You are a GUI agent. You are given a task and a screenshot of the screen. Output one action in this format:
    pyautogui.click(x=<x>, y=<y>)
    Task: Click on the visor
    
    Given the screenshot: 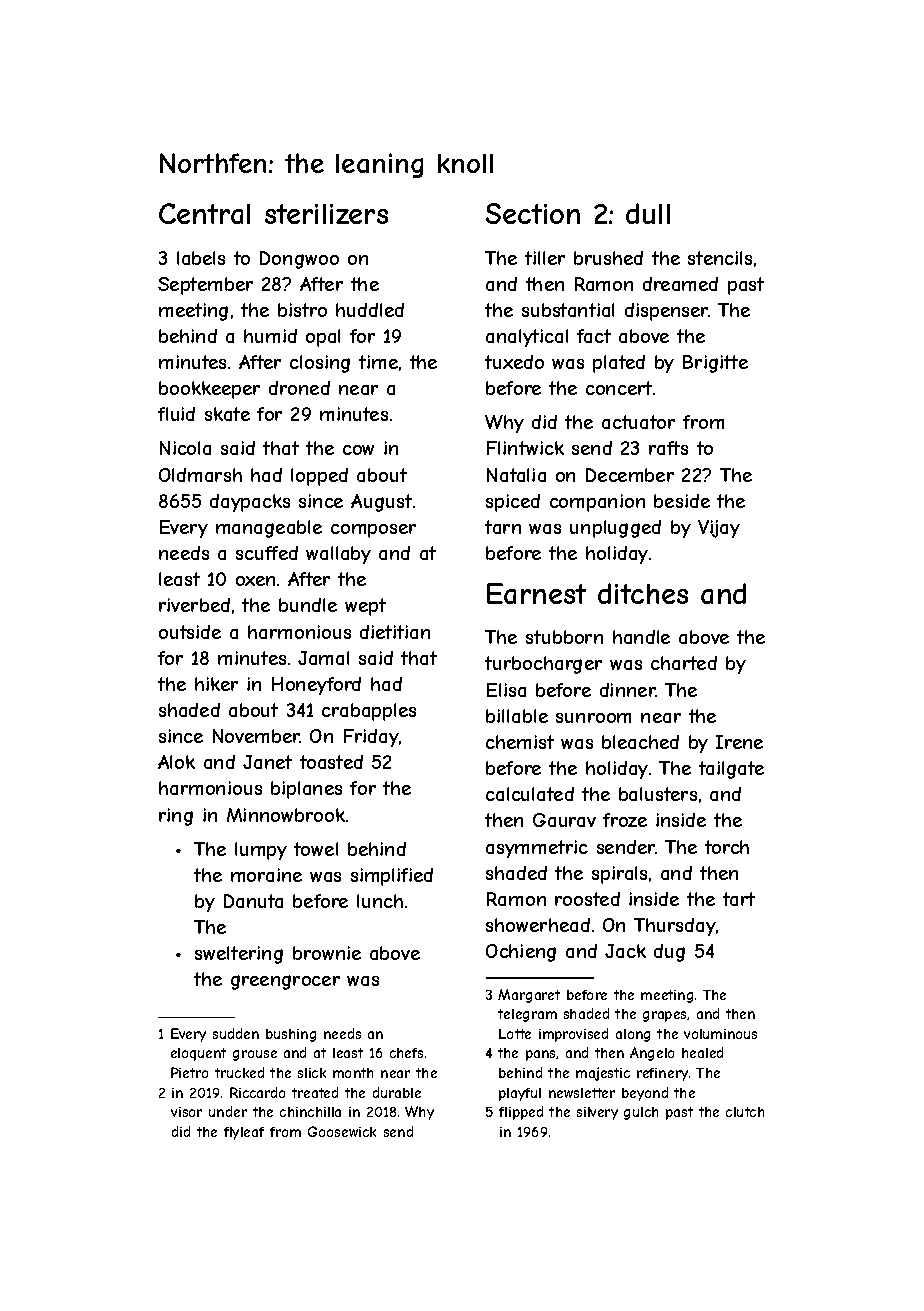 What is the action you would take?
    pyautogui.click(x=186, y=1112)
